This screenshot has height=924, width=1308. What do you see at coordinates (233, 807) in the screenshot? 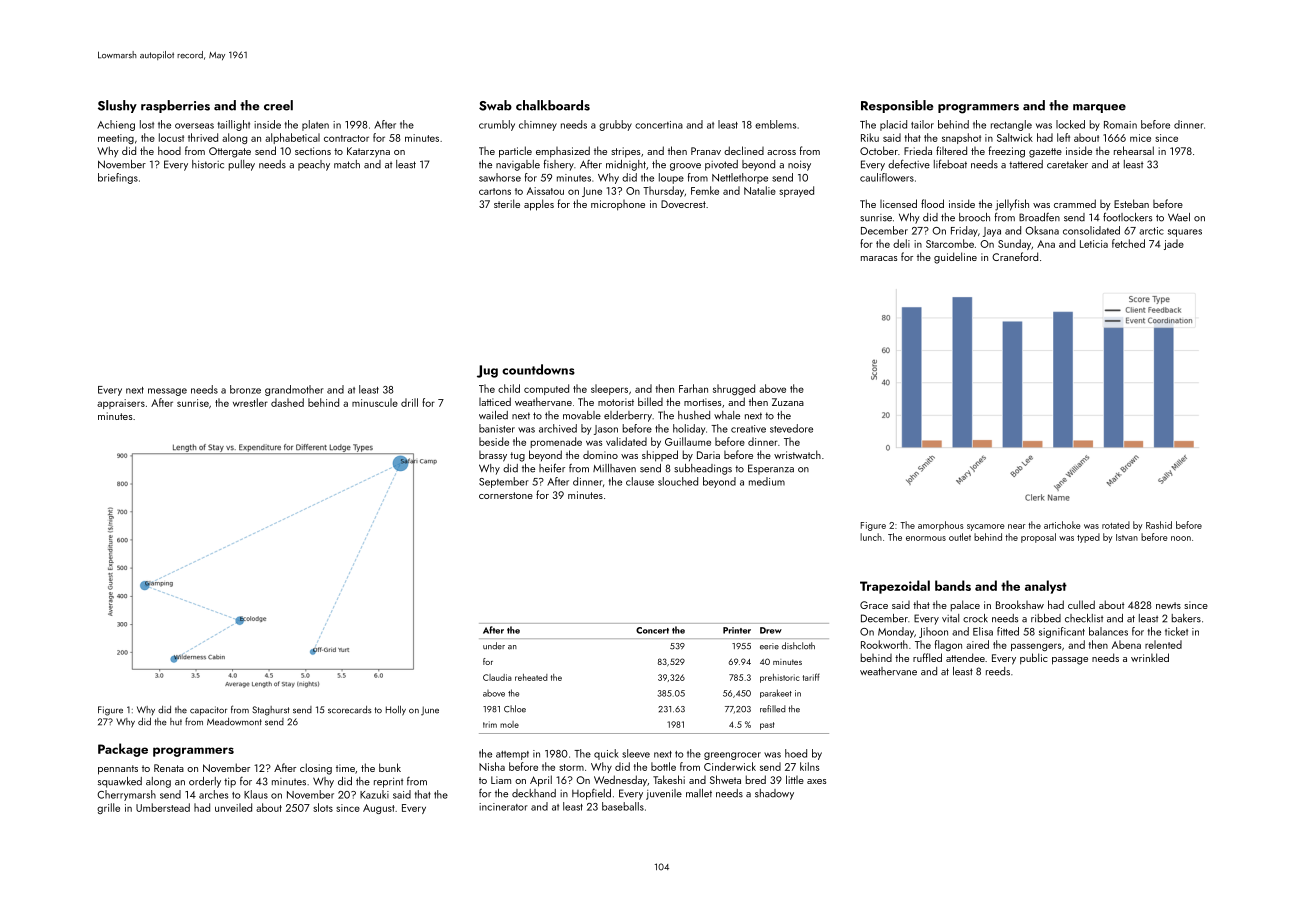
I see `unveiled` at bounding box center [233, 807].
